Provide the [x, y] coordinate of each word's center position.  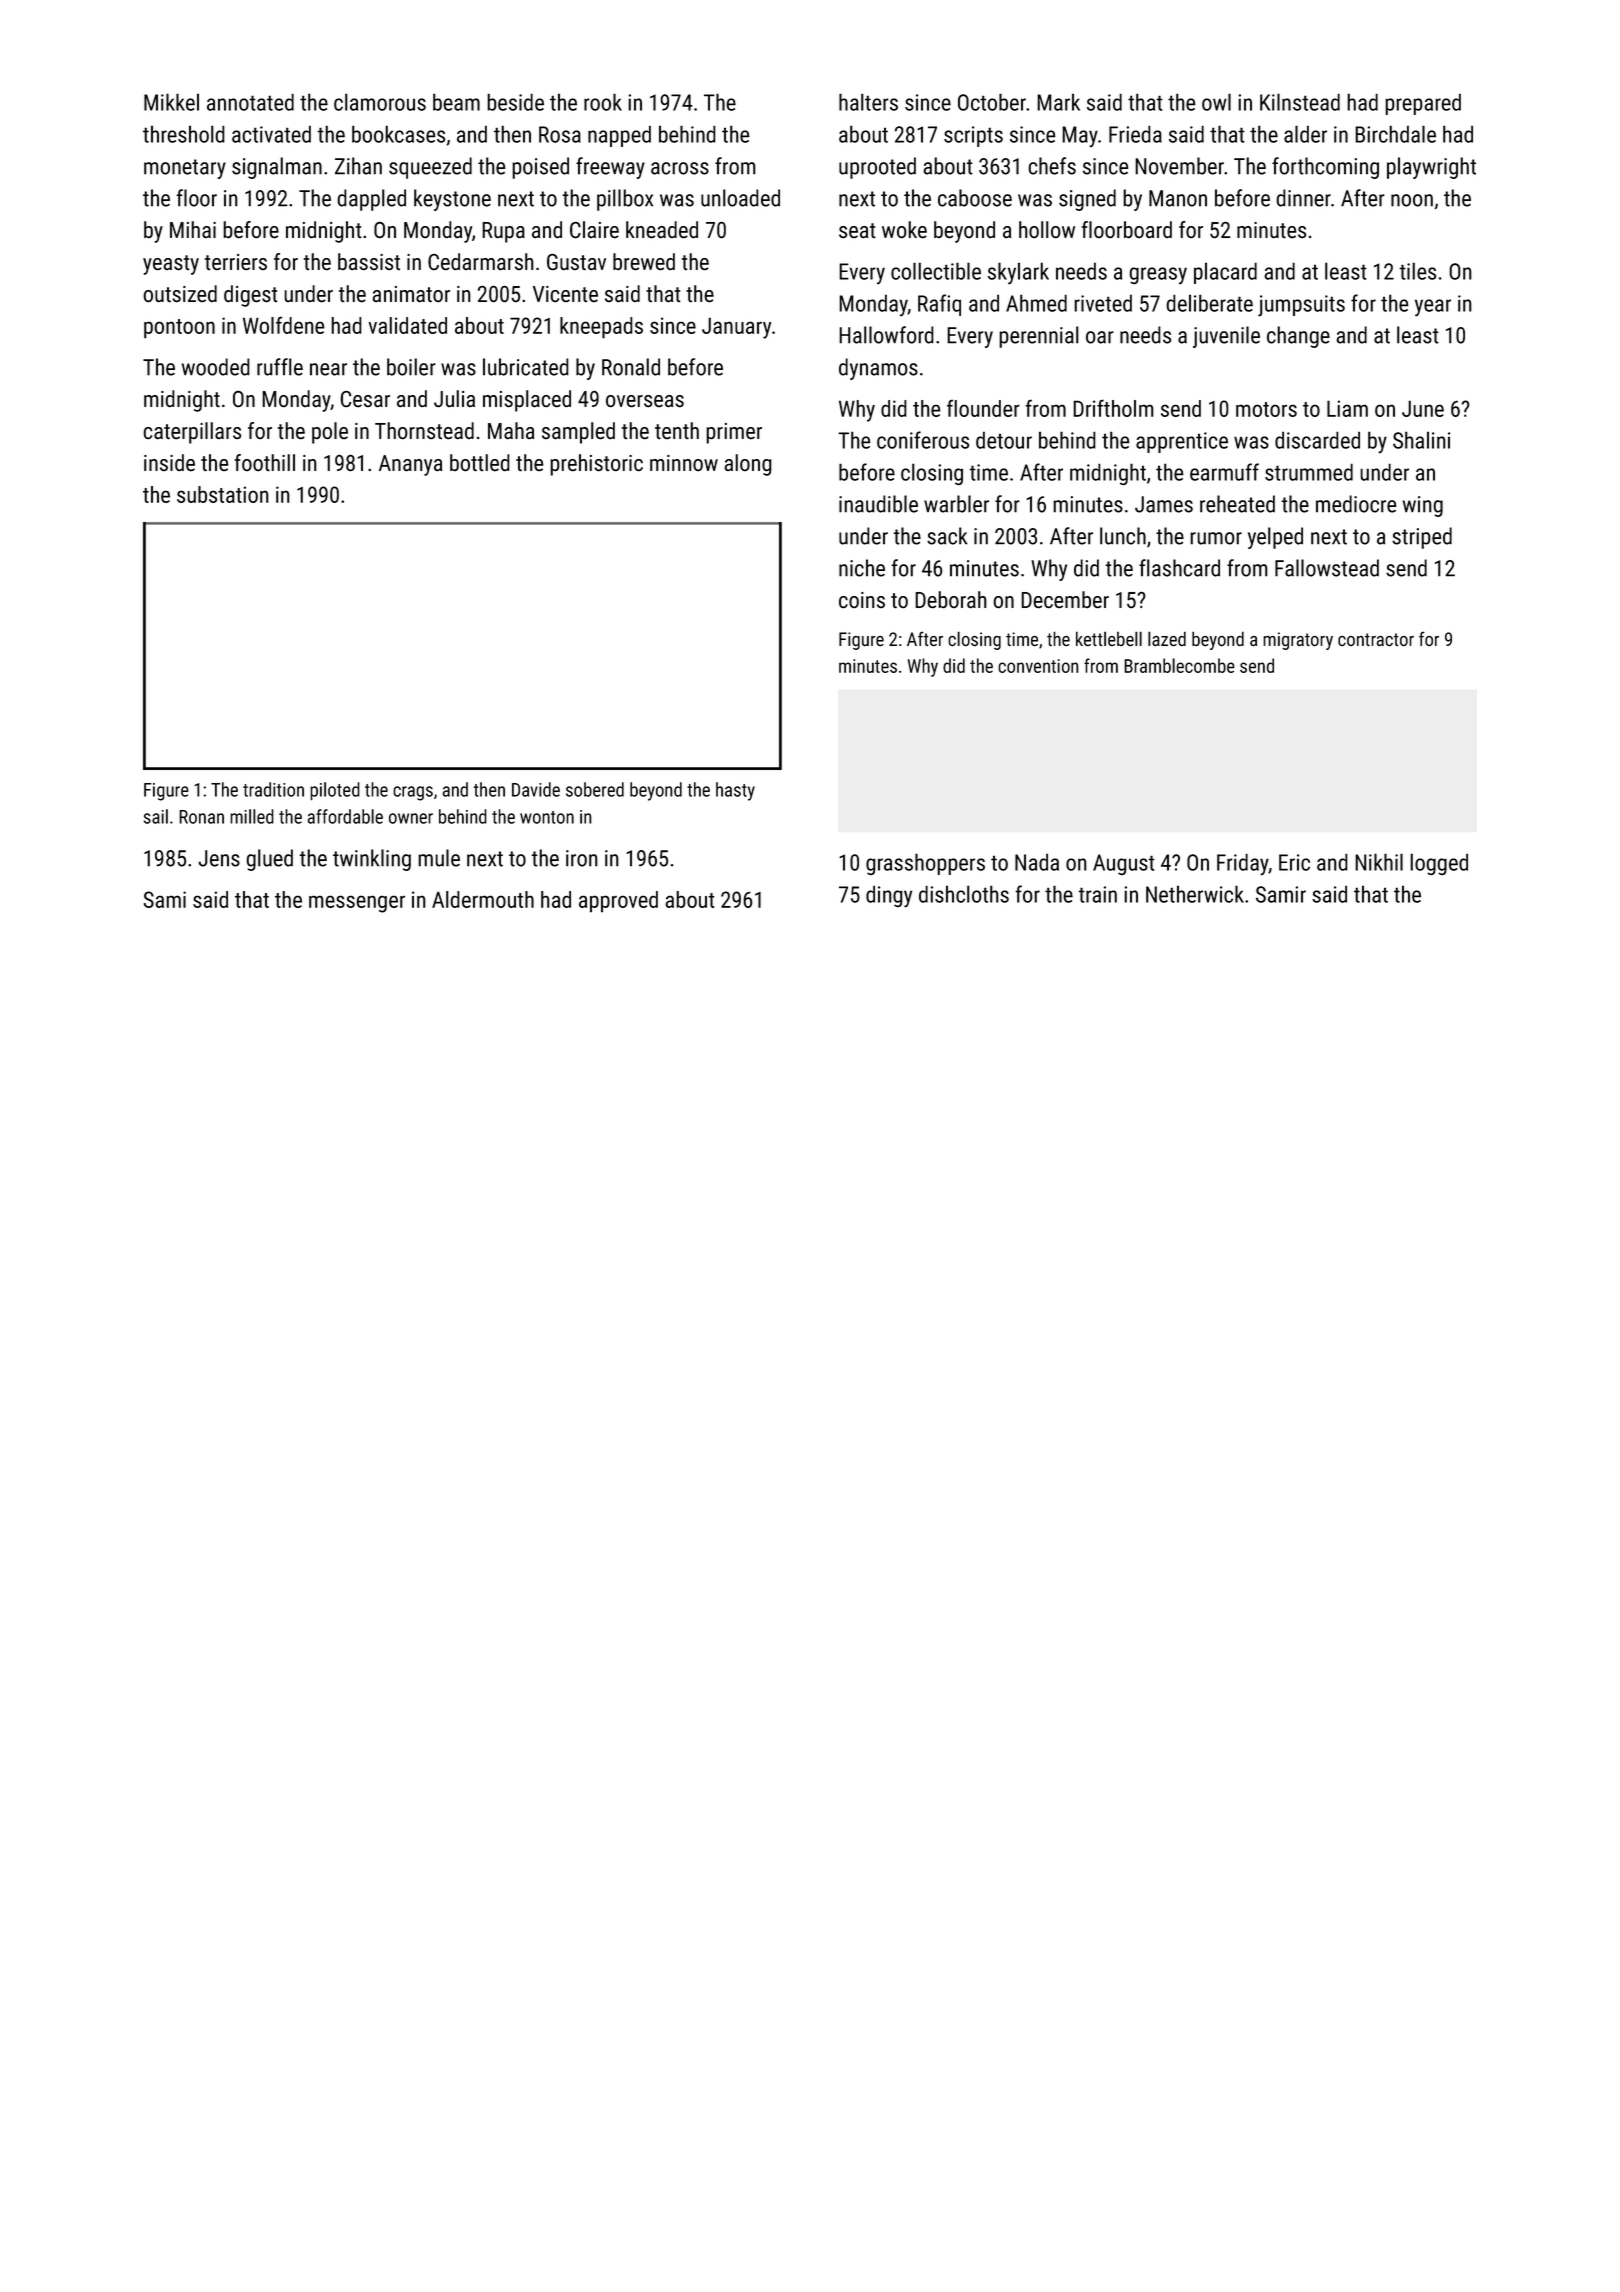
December [1065, 599]
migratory [1298, 641]
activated [271, 134]
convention [1038, 666]
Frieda [1135, 134]
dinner [1303, 198]
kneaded [662, 229]
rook [603, 102]
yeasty [171, 265]
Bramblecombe [1179, 665]
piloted [335, 791]
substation [223, 494]
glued [269, 860]
